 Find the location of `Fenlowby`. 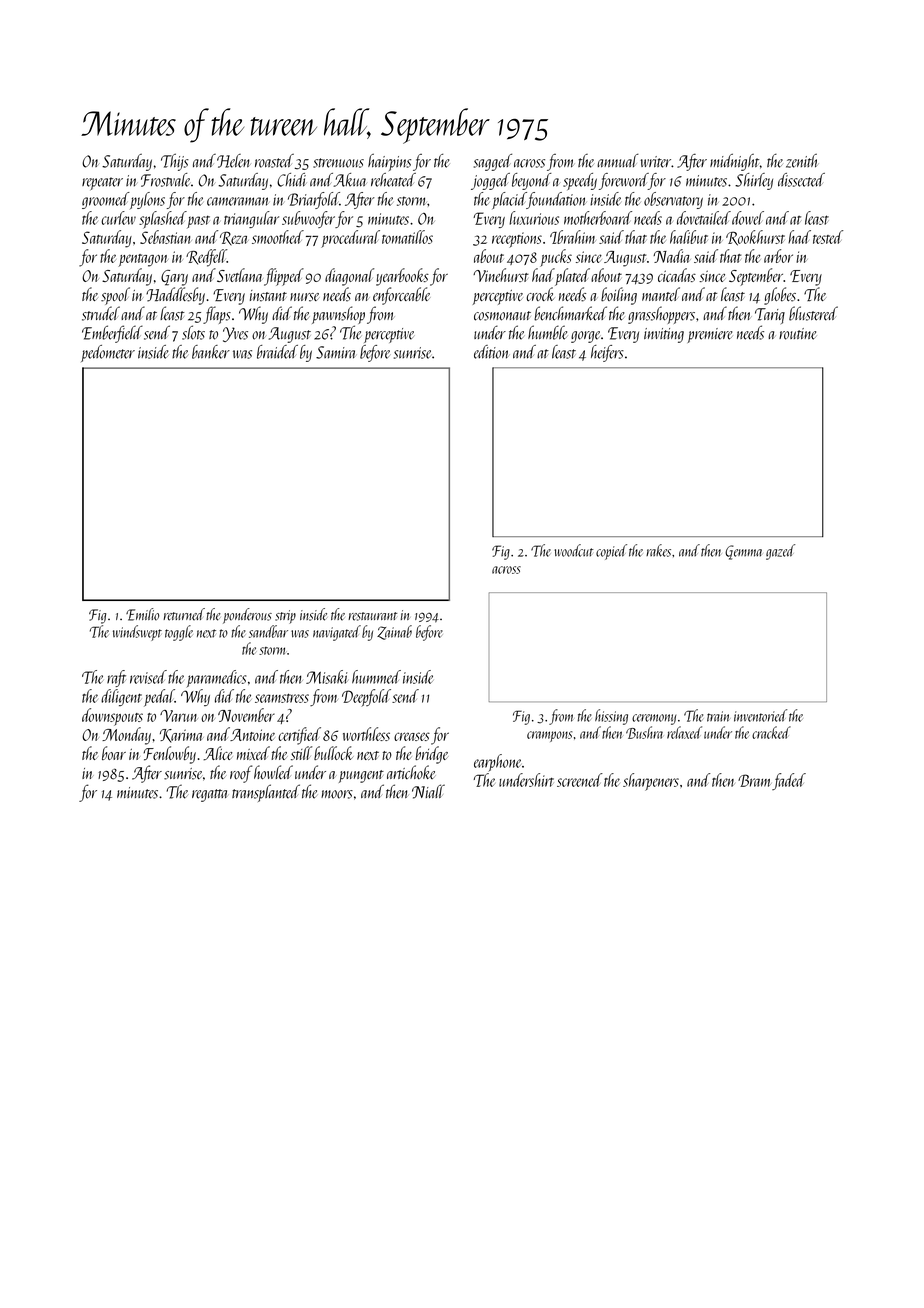

Fenlowby is located at coordinates (169, 755).
